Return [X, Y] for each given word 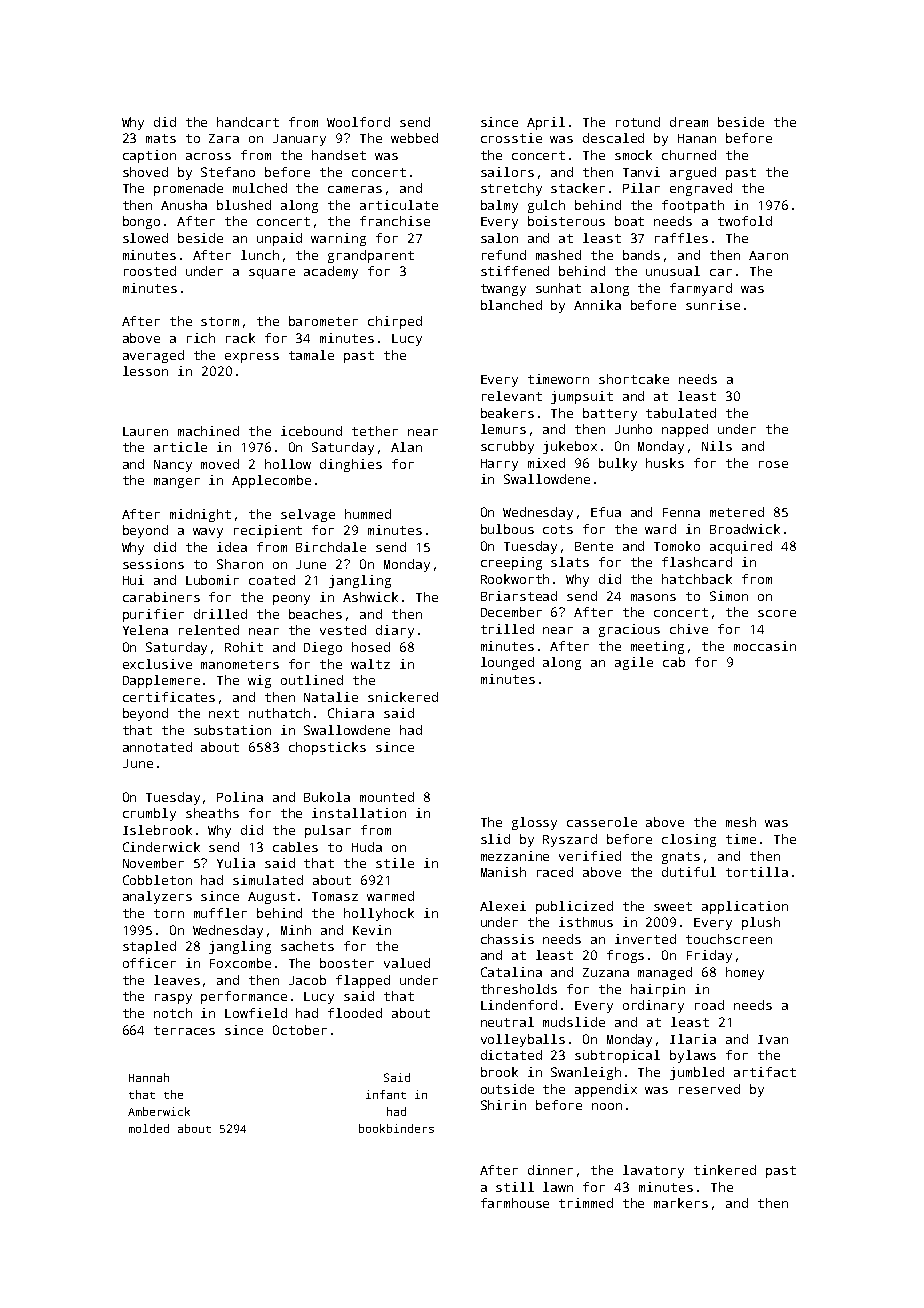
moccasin [765, 646]
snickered [403, 697]
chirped [395, 322]
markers [681, 1203]
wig [259, 681]
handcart [248, 122]
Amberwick [159, 1111]
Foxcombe [240, 963]
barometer [323, 321]
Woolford [358, 122]
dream [689, 122]
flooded [355, 1013]
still [515, 1187]
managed [665, 973]
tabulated [681, 413]
